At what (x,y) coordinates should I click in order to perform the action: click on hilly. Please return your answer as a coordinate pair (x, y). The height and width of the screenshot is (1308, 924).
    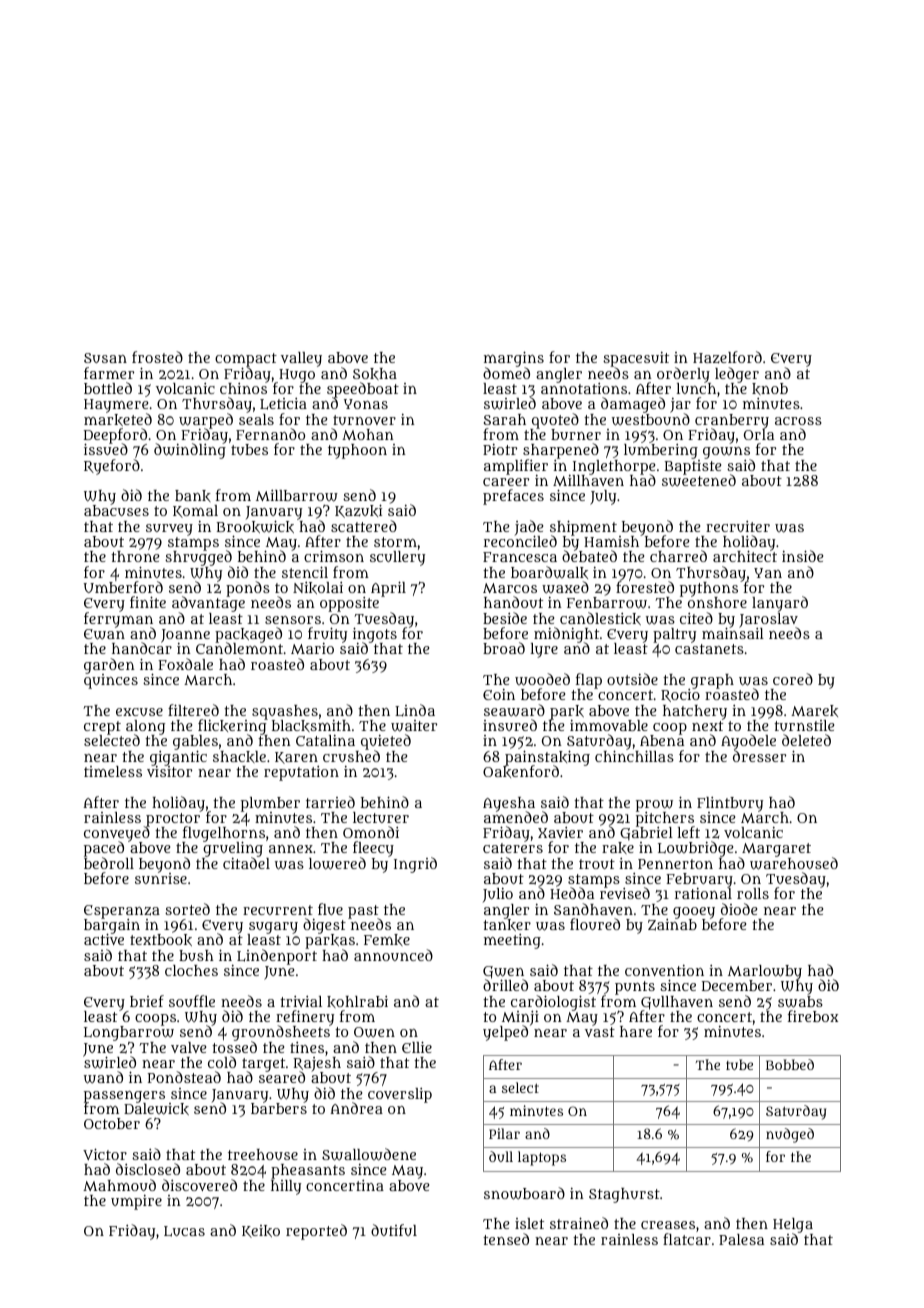
    Looking at the image, I should click on (286, 1187).
